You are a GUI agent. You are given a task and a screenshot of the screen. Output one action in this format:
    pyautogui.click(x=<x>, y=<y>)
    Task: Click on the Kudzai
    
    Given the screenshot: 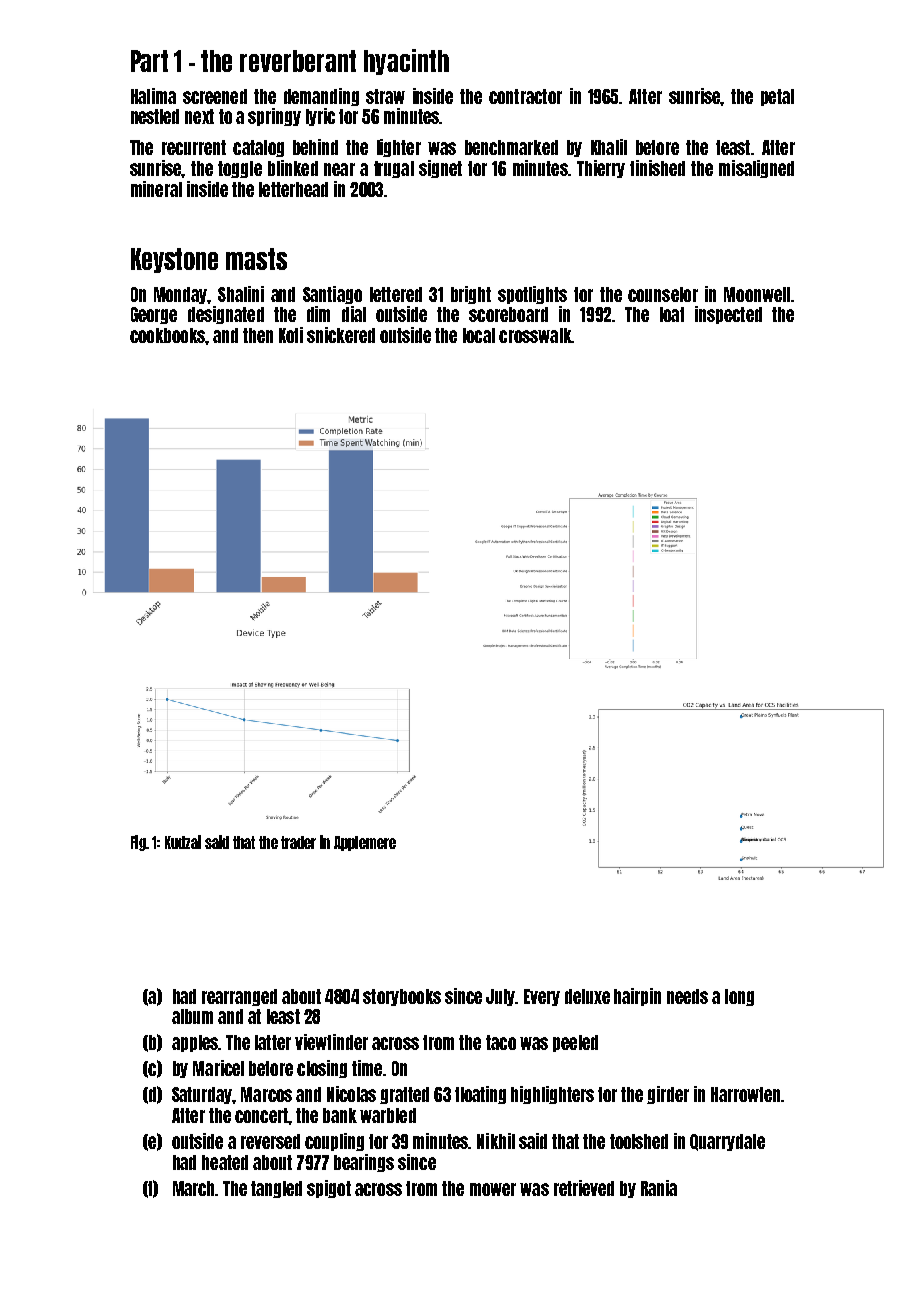 What is the action you would take?
    pyautogui.click(x=183, y=842)
